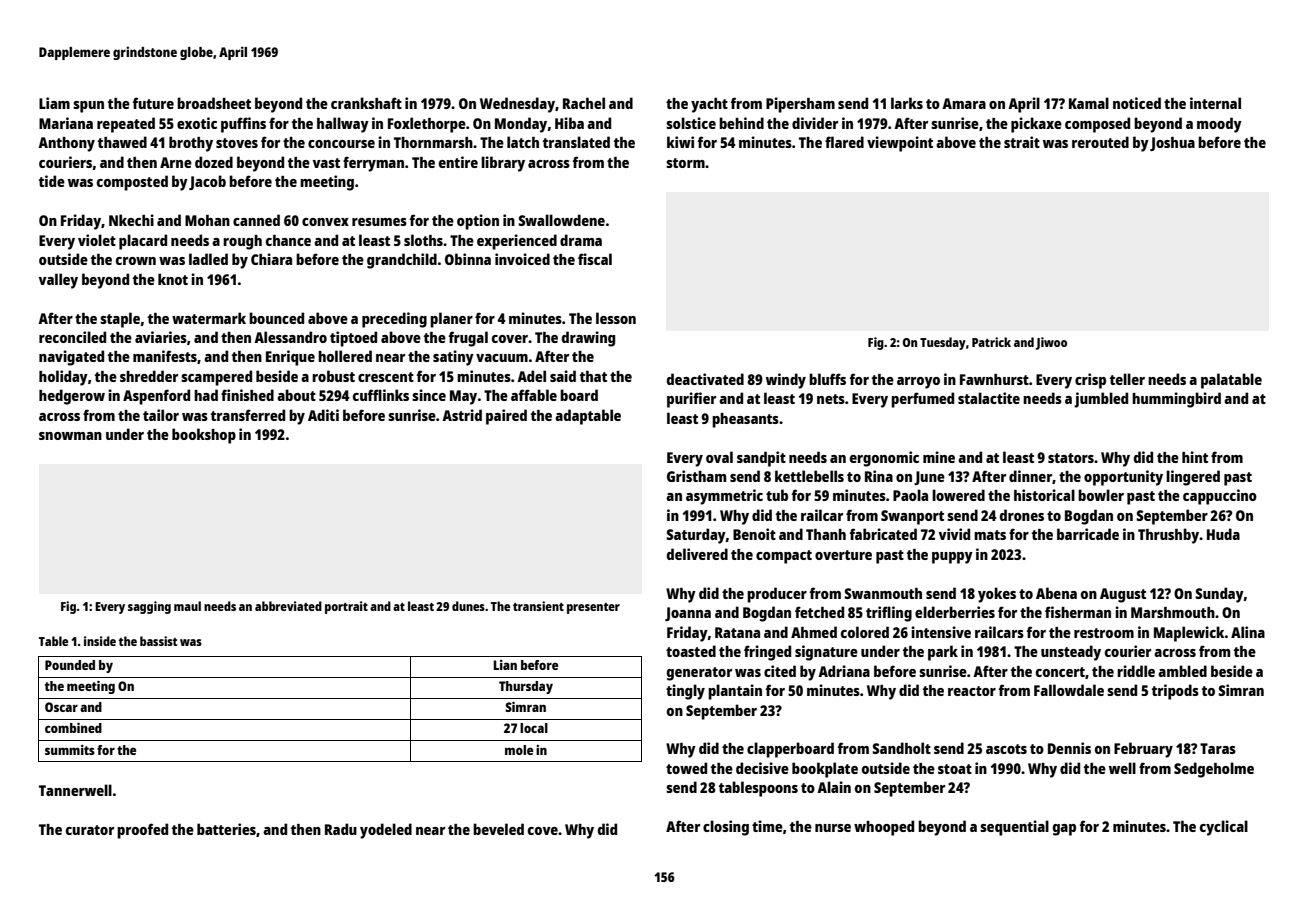 The image size is (1308, 924). Describe the element at coordinates (691, 400) in the screenshot. I see `purifier` at that location.
